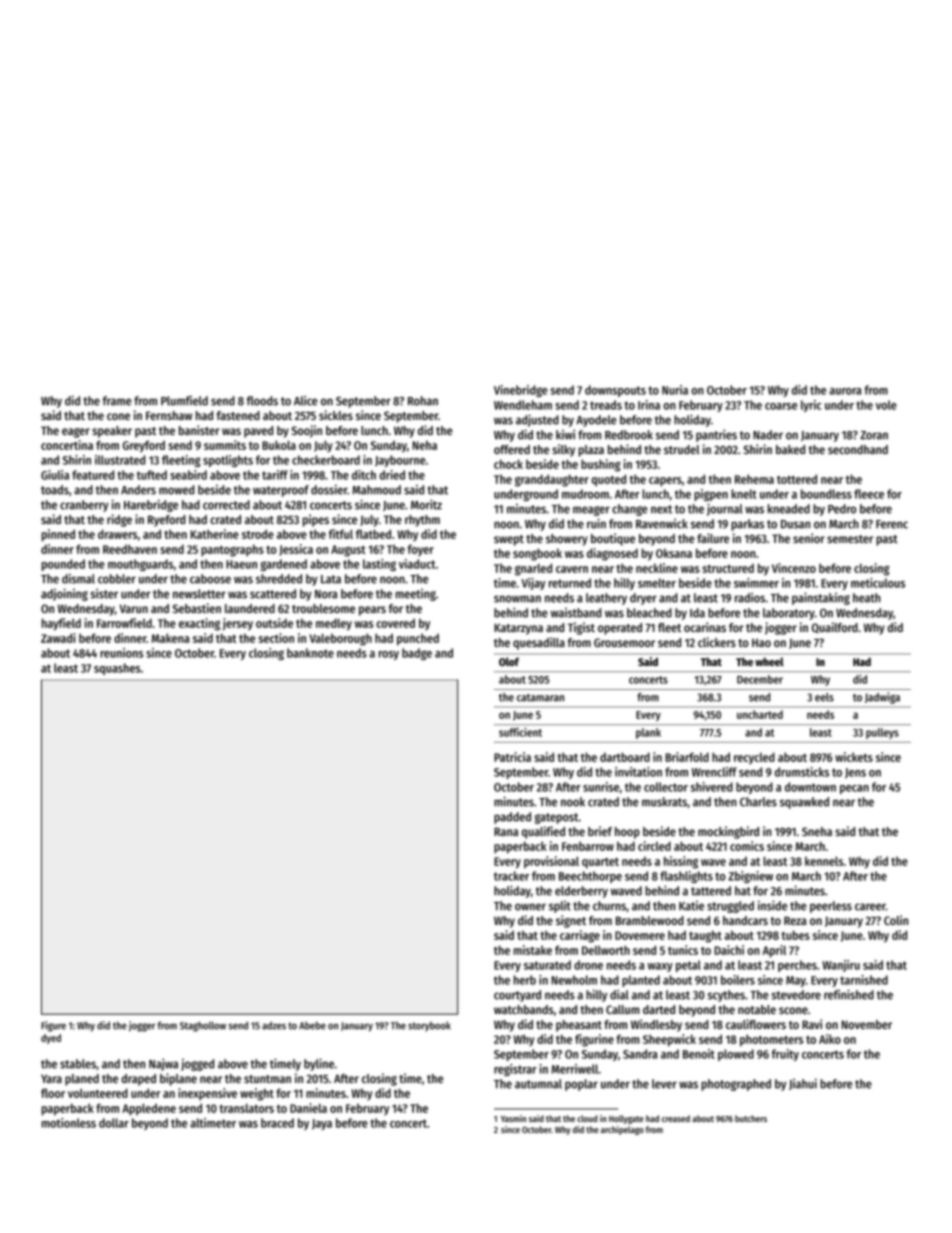  What do you see at coordinates (882, 733) in the image?
I see `pulleys` at bounding box center [882, 733].
